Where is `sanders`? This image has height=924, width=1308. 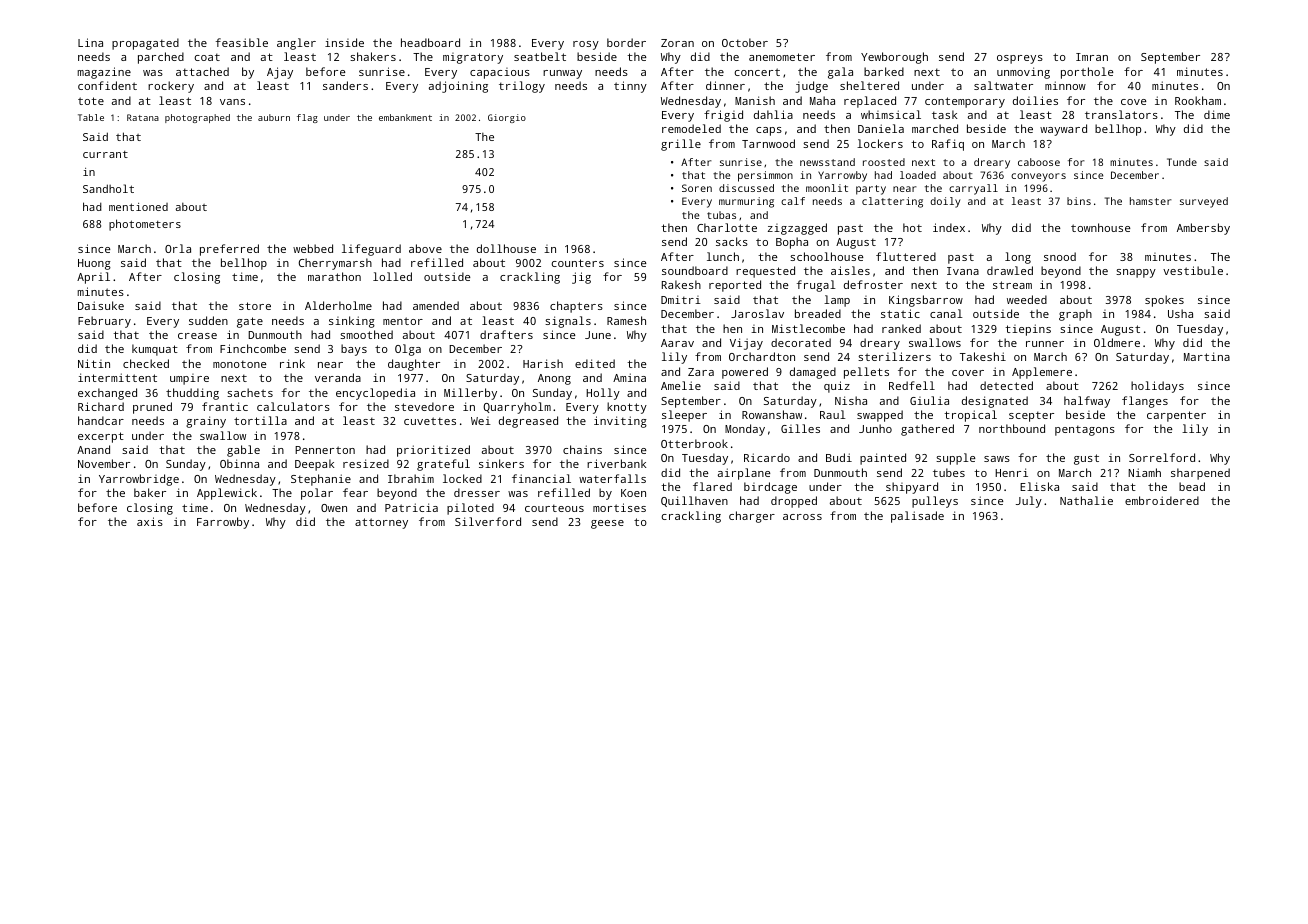 sanders is located at coordinates (345, 85).
